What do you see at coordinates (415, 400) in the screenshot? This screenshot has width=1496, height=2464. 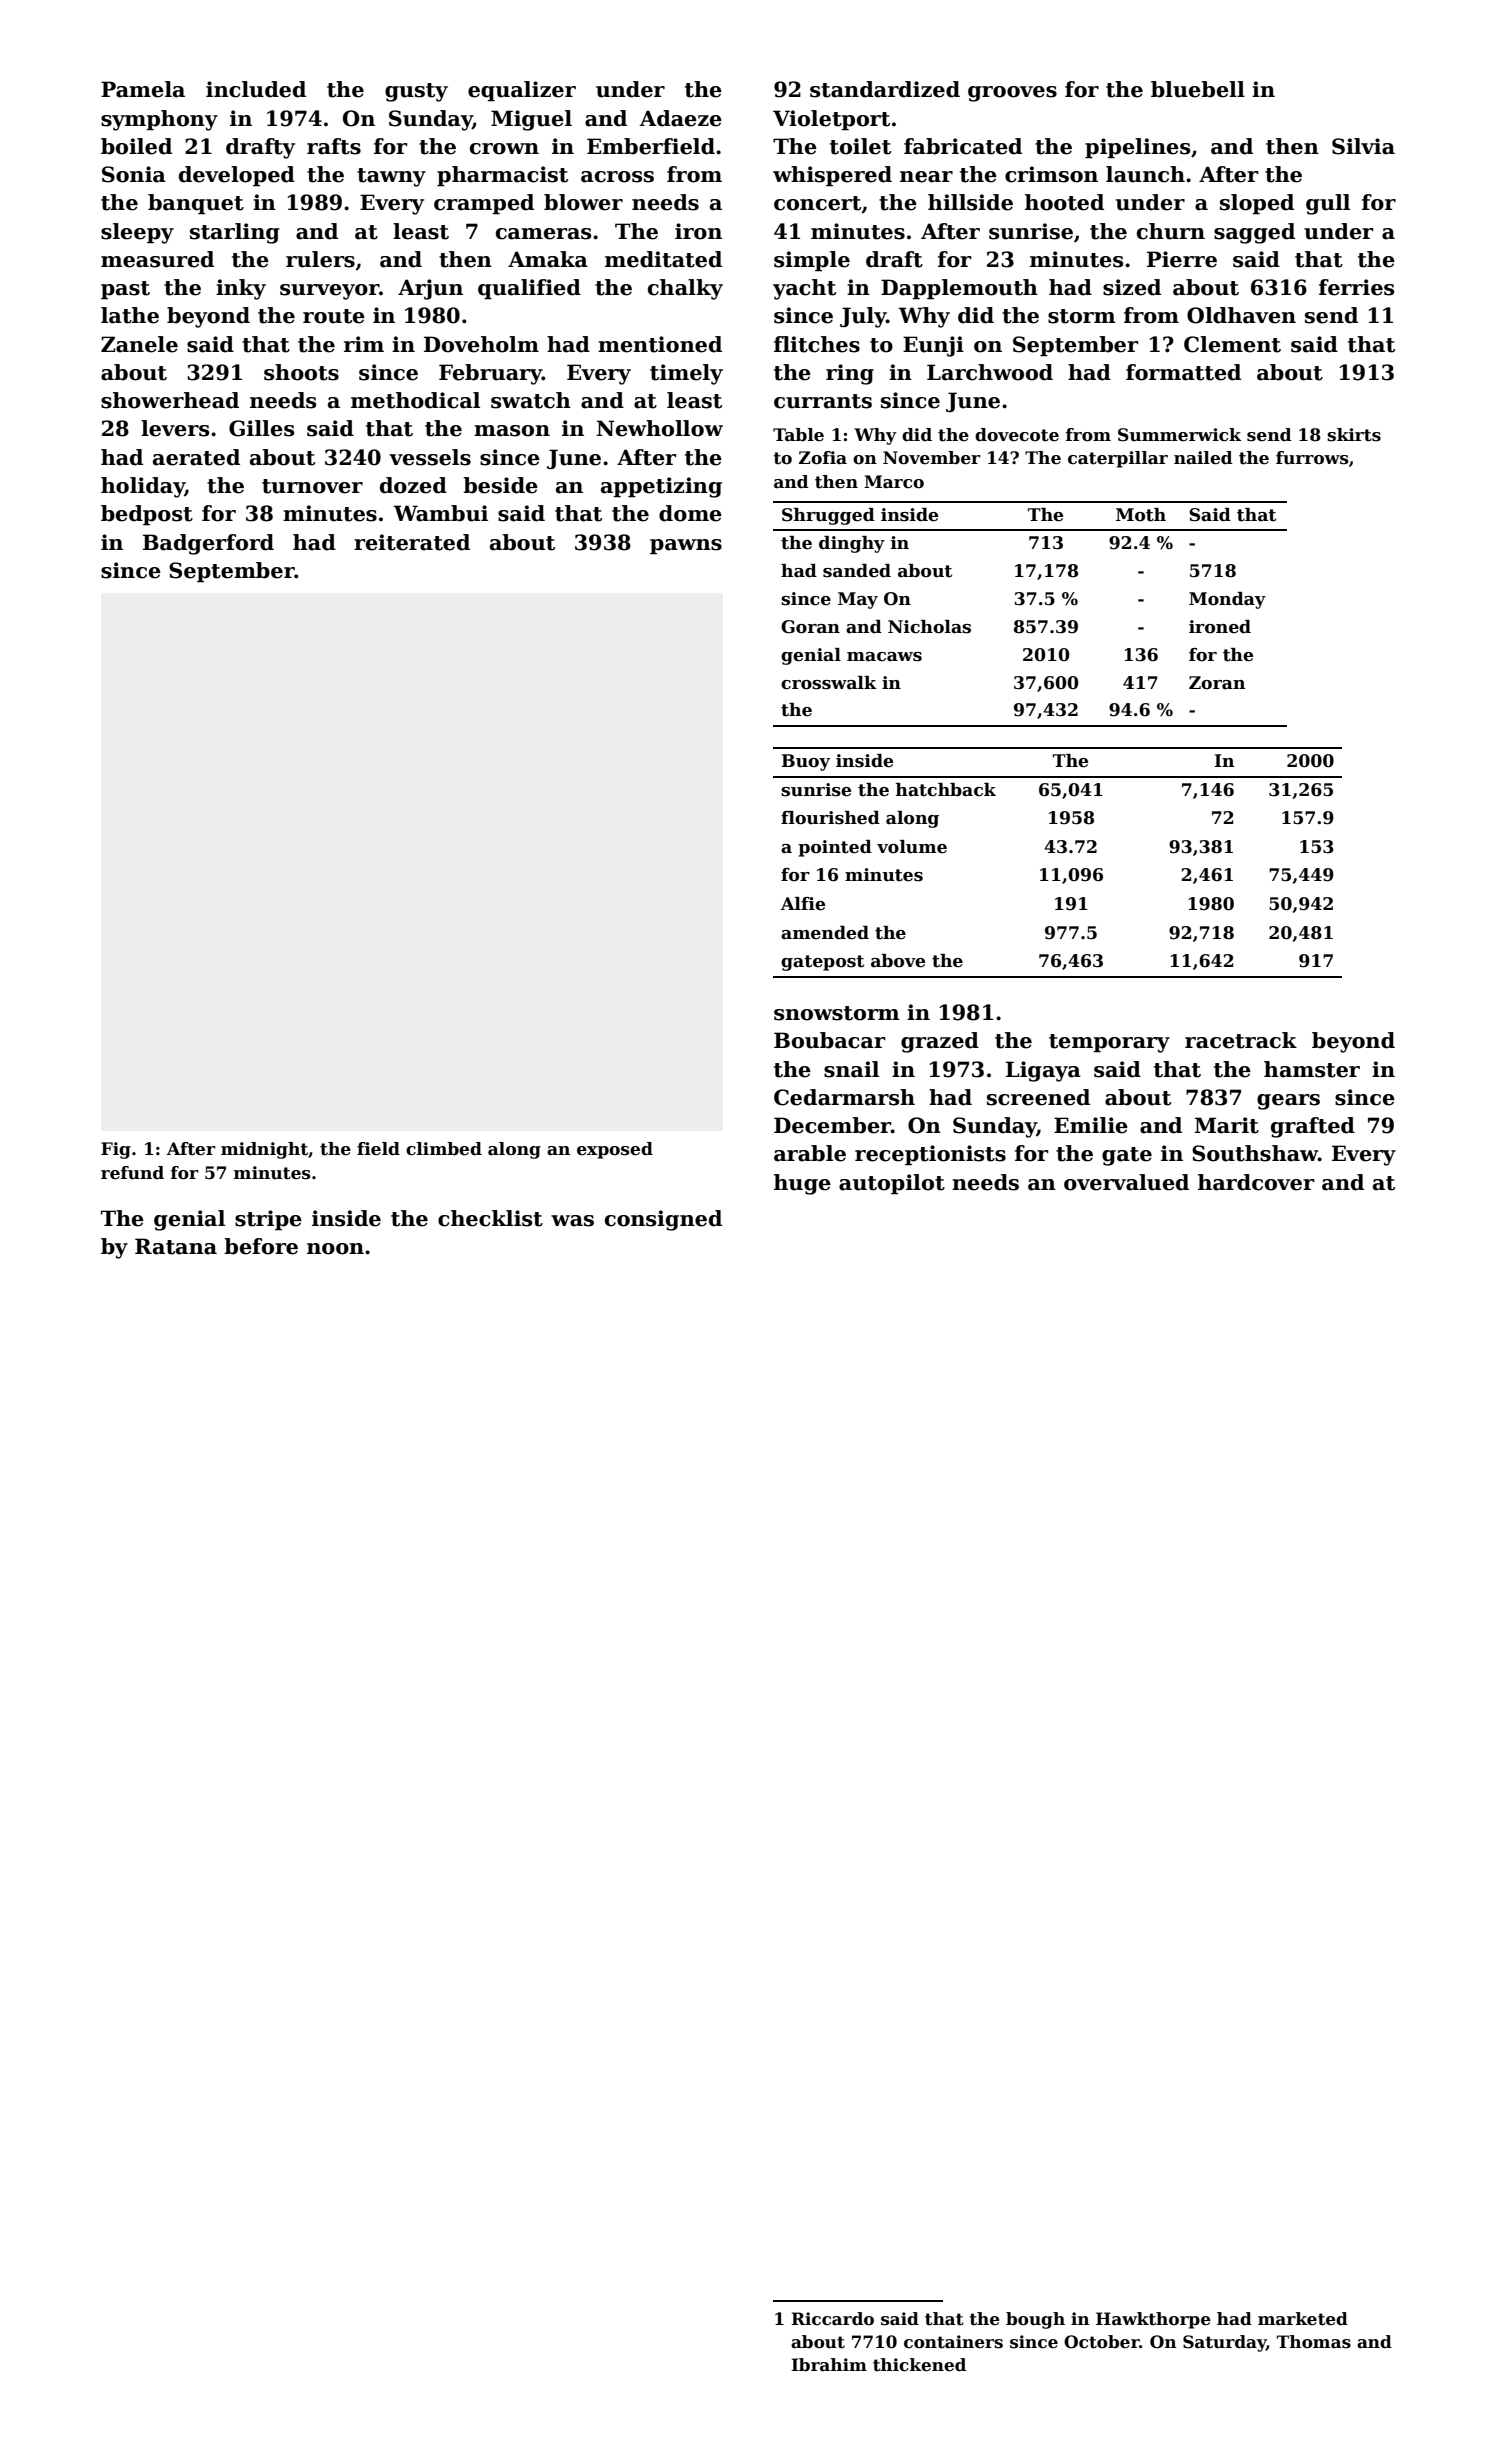 I see `methodical` at bounding box center [415, 400].
